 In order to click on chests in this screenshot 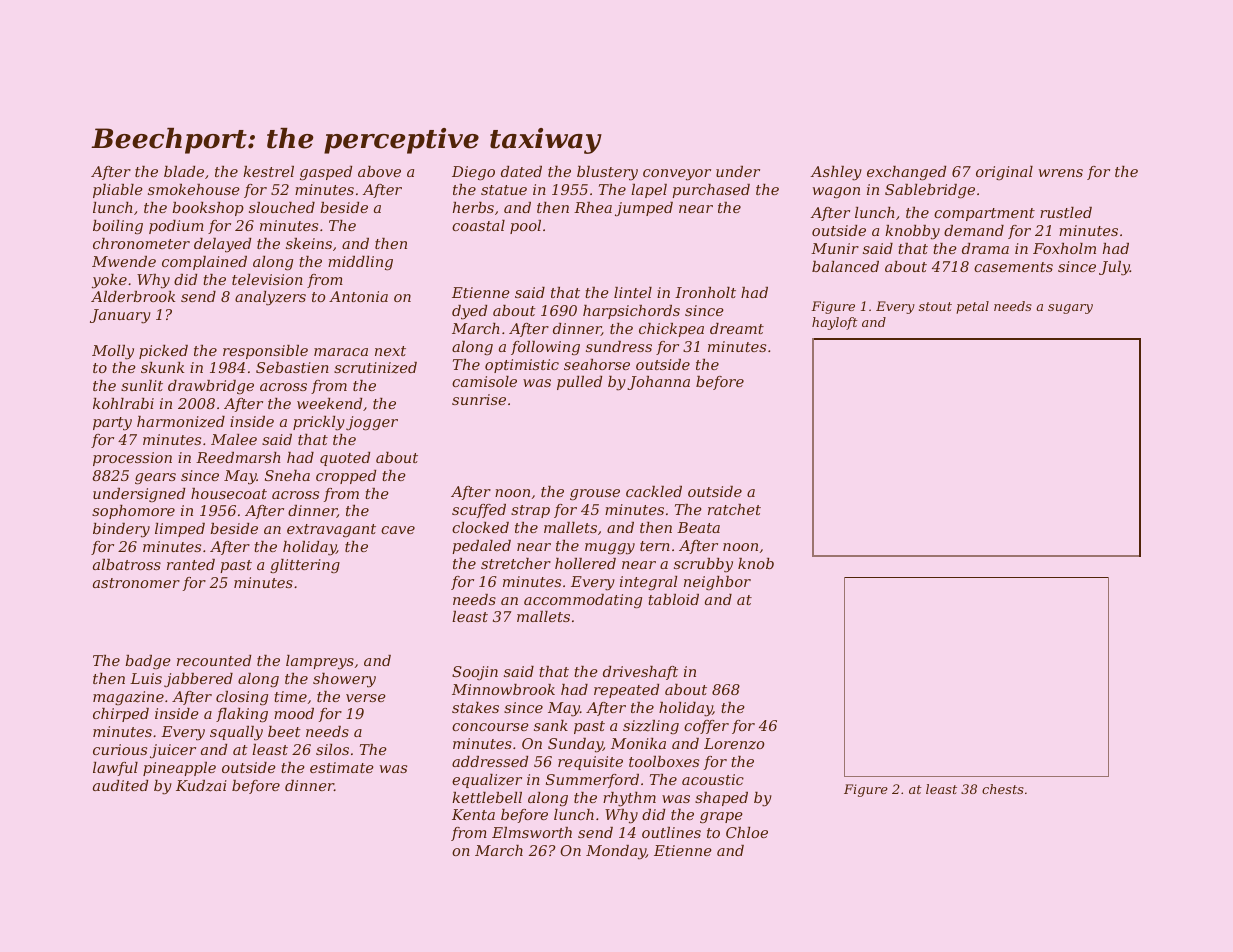, I will do `click(1003, 789)`.
